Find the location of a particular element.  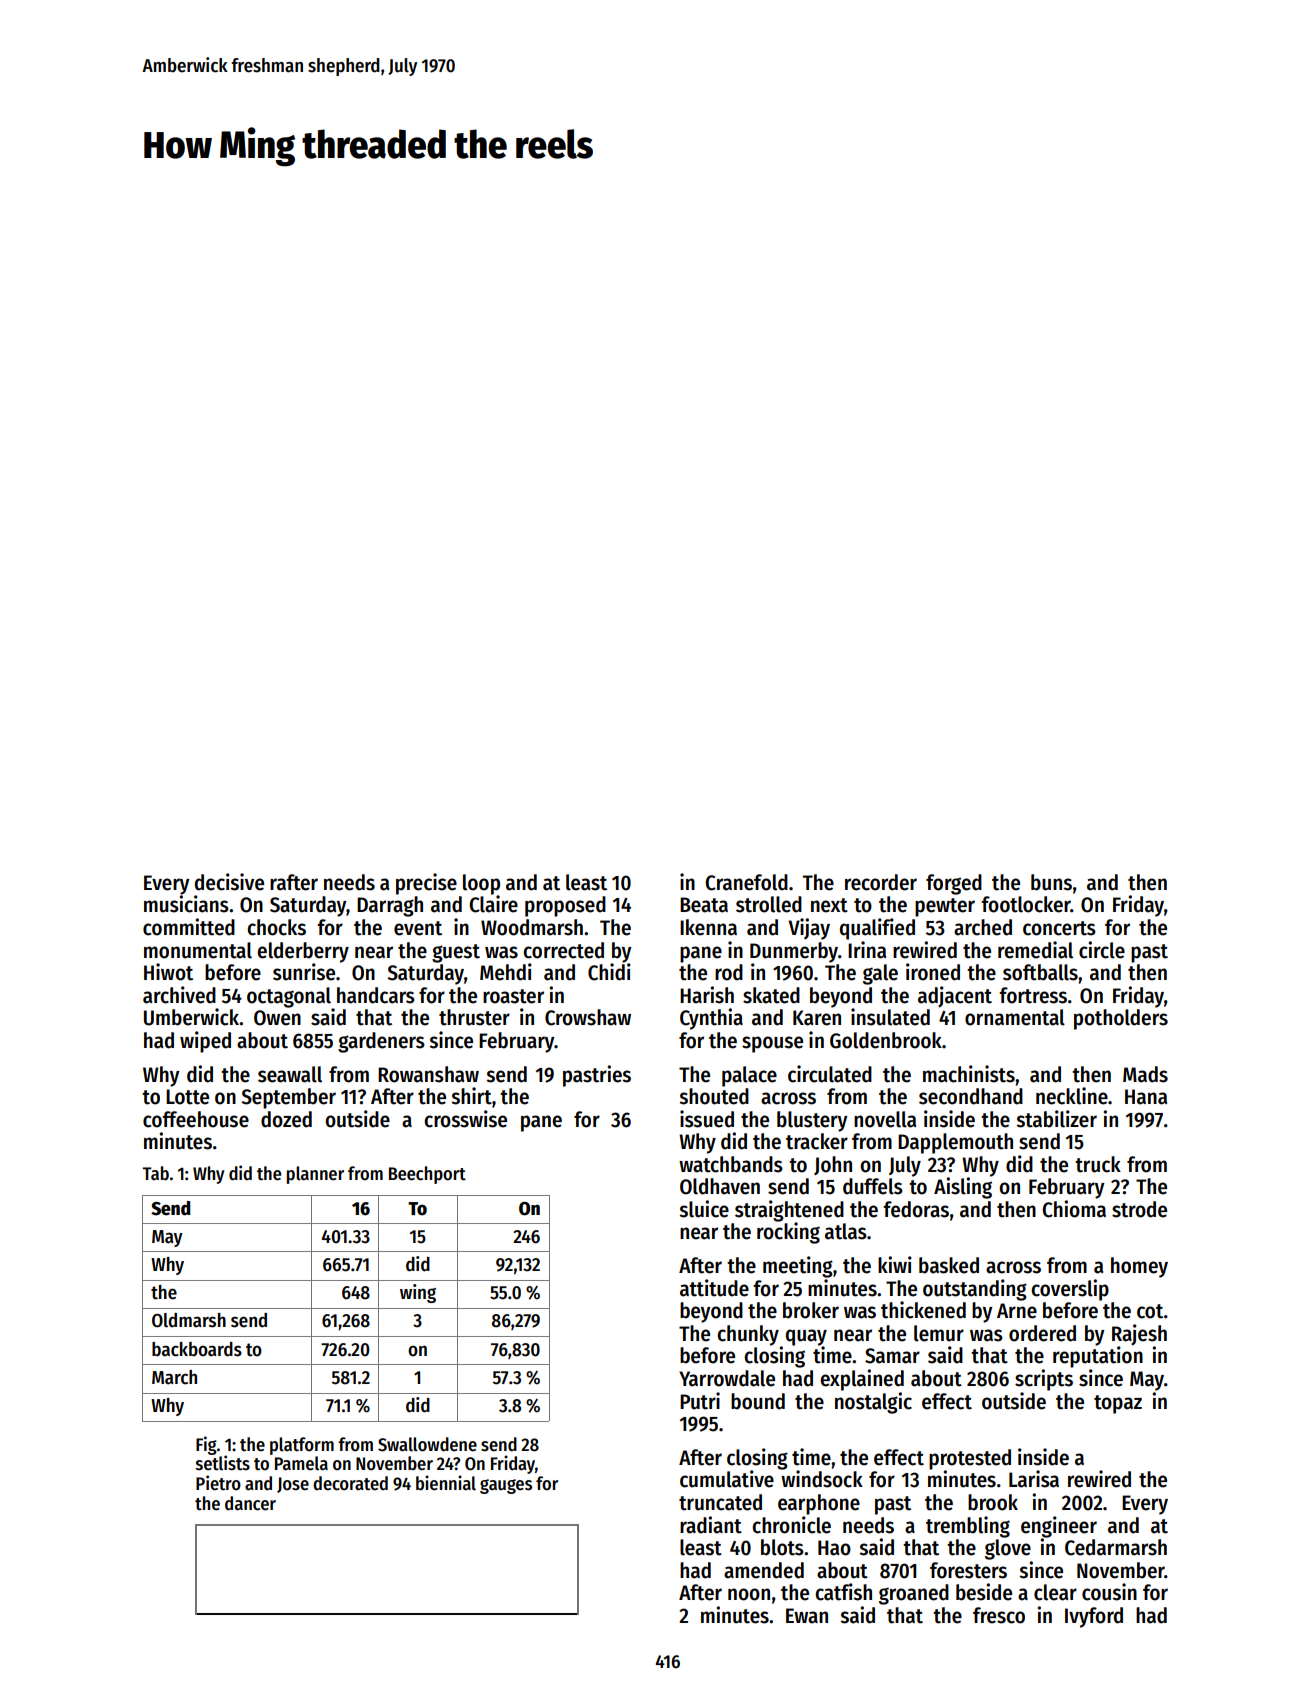

Fig is located at coordinates (206, 1445).
